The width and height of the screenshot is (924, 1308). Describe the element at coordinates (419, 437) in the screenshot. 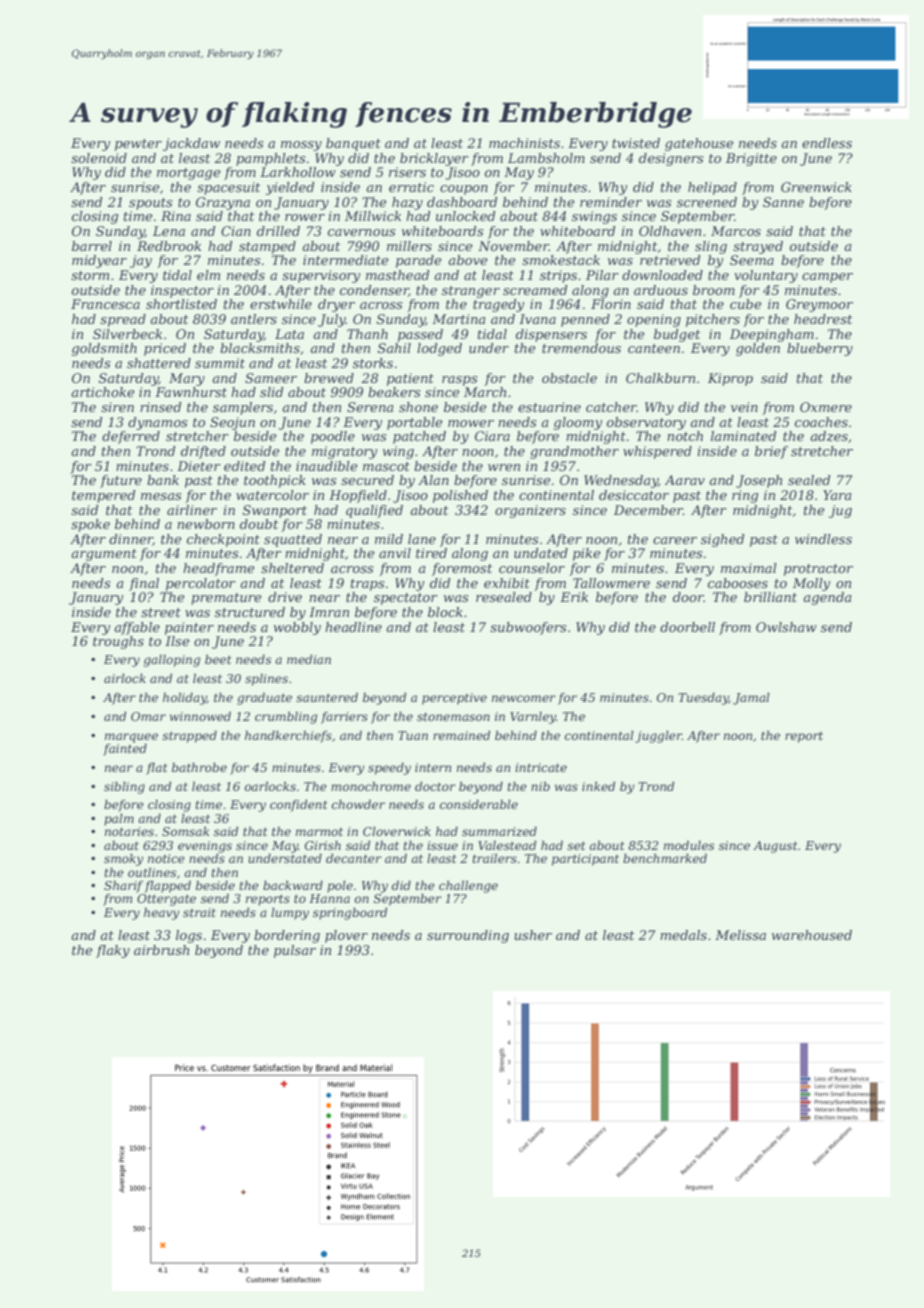

I see `patched` at that location.
